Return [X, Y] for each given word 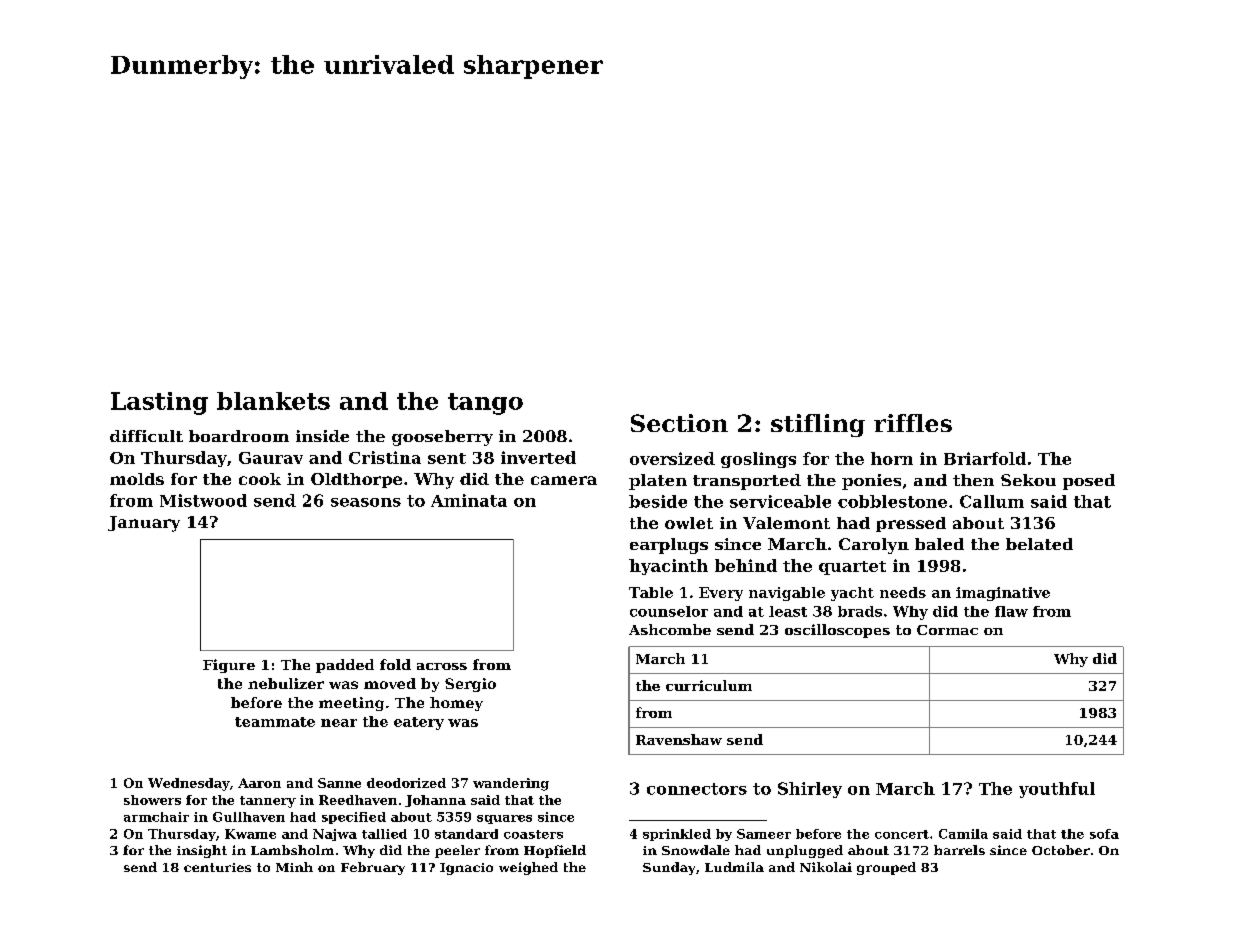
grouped [886, 868]
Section [679, 423]
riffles [913, 423]
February [373, 868]
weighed [528, 868]
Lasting [159, 403]
